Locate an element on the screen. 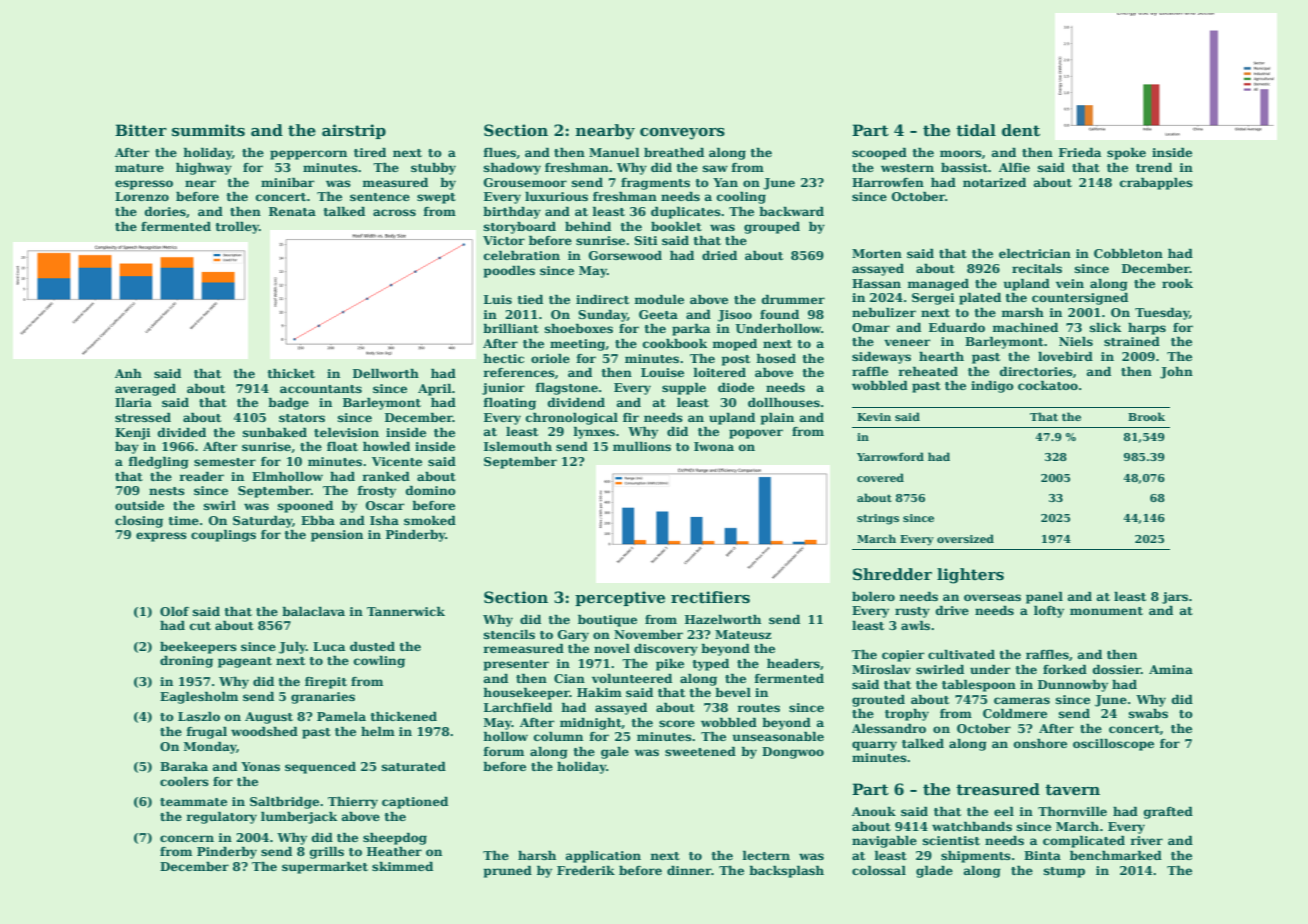 This screenshot has height=924, width=1308. covered is located at coordinates (880, 477).
